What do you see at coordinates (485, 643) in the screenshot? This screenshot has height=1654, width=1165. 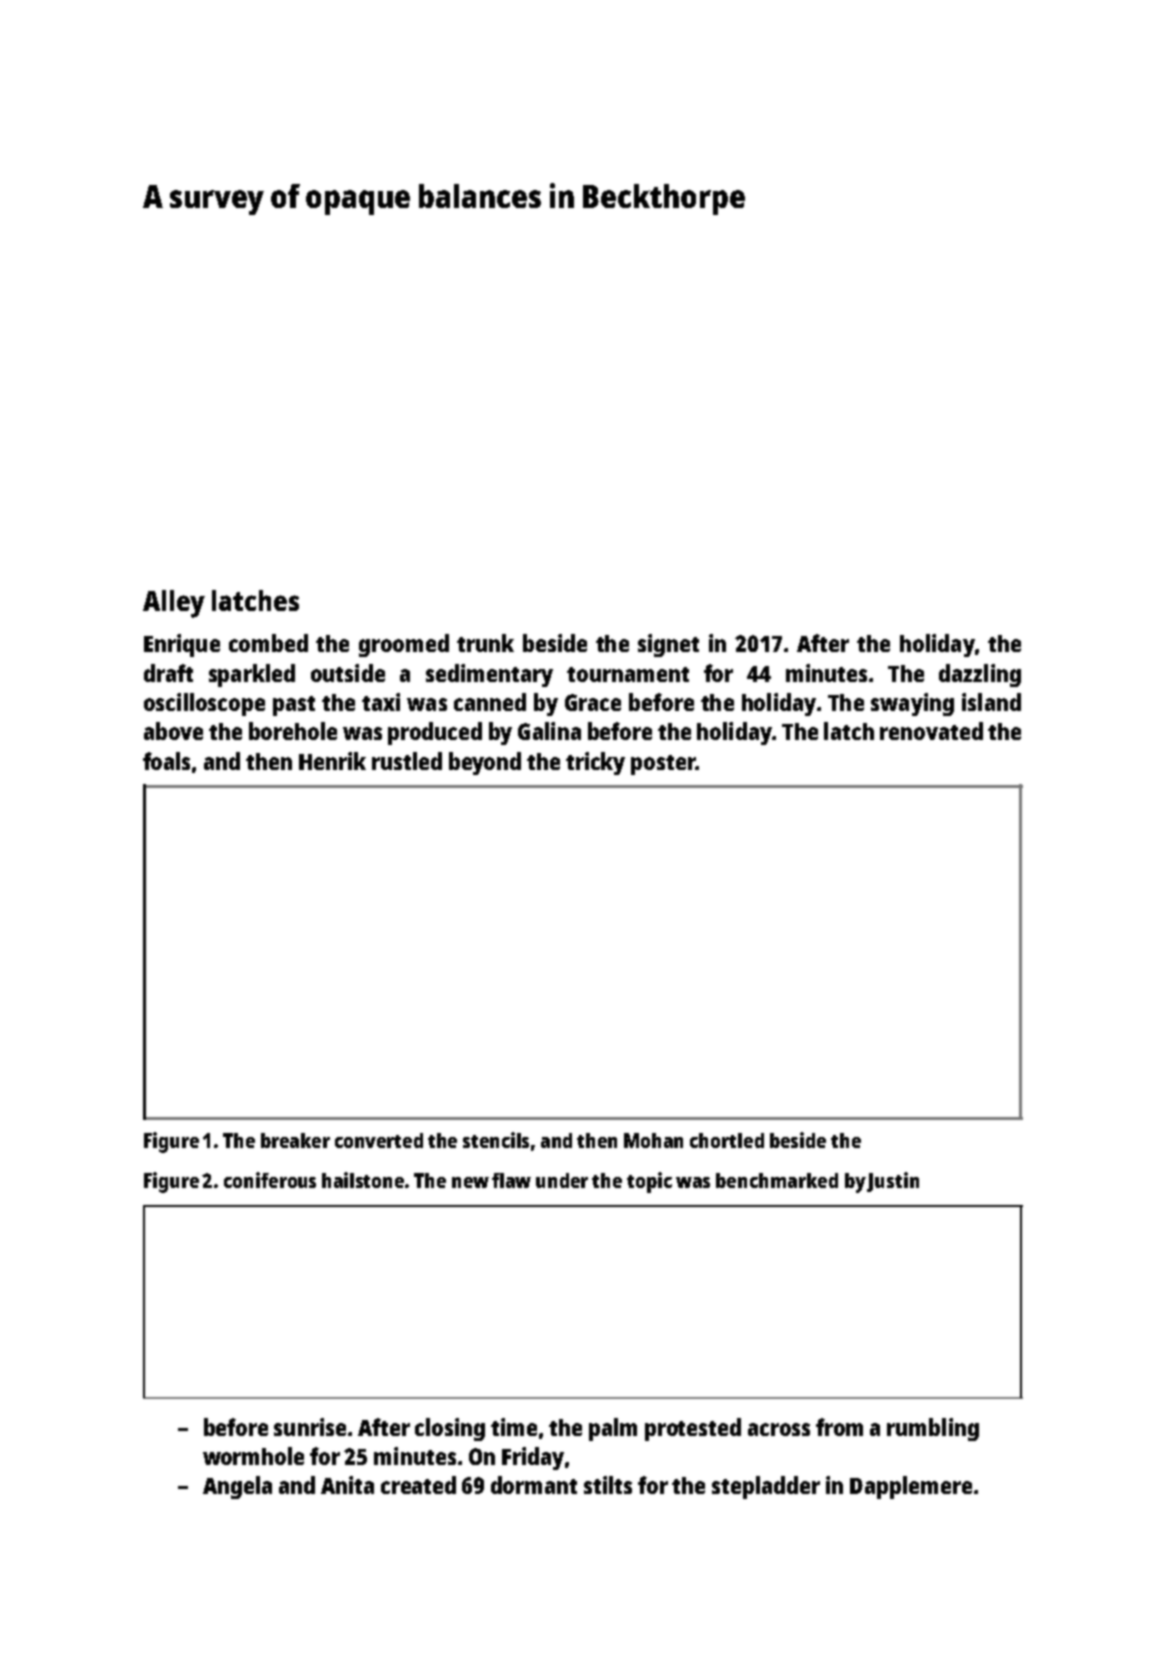 I see `trunk` at bounding box center [485, 643].
